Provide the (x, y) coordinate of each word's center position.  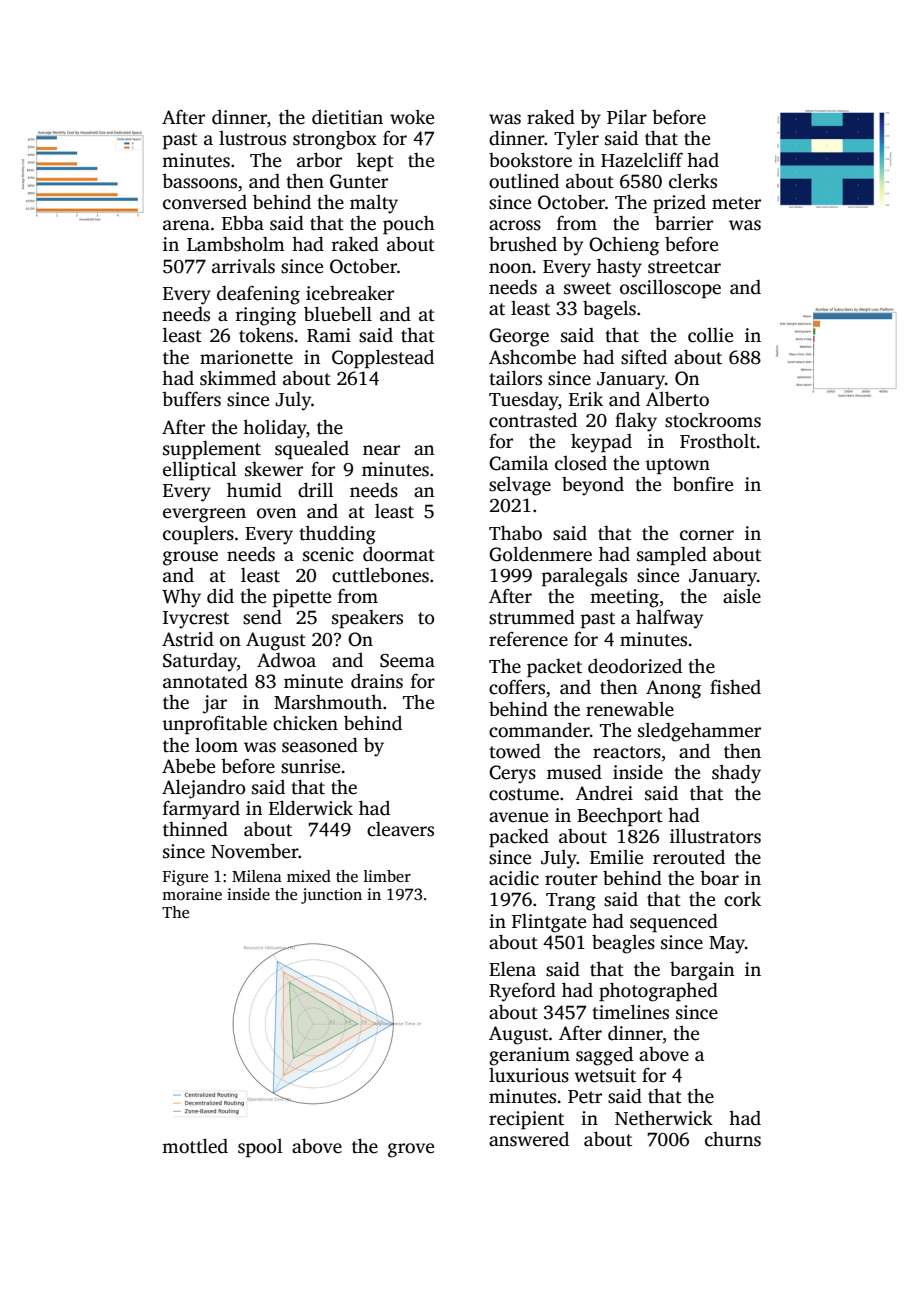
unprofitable (214, 725)
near (381, 450)
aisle (742, 596)
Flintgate (549, 923)
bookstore (530, 160)
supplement (212, 450)
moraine (192, 894)
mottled (195, 1146)
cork (742, 899)
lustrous (252, 138)
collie (710, 335)
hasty (619, 268)
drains (377, 681)
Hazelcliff (642, 160)
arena (186, 225)
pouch (409, 225)
